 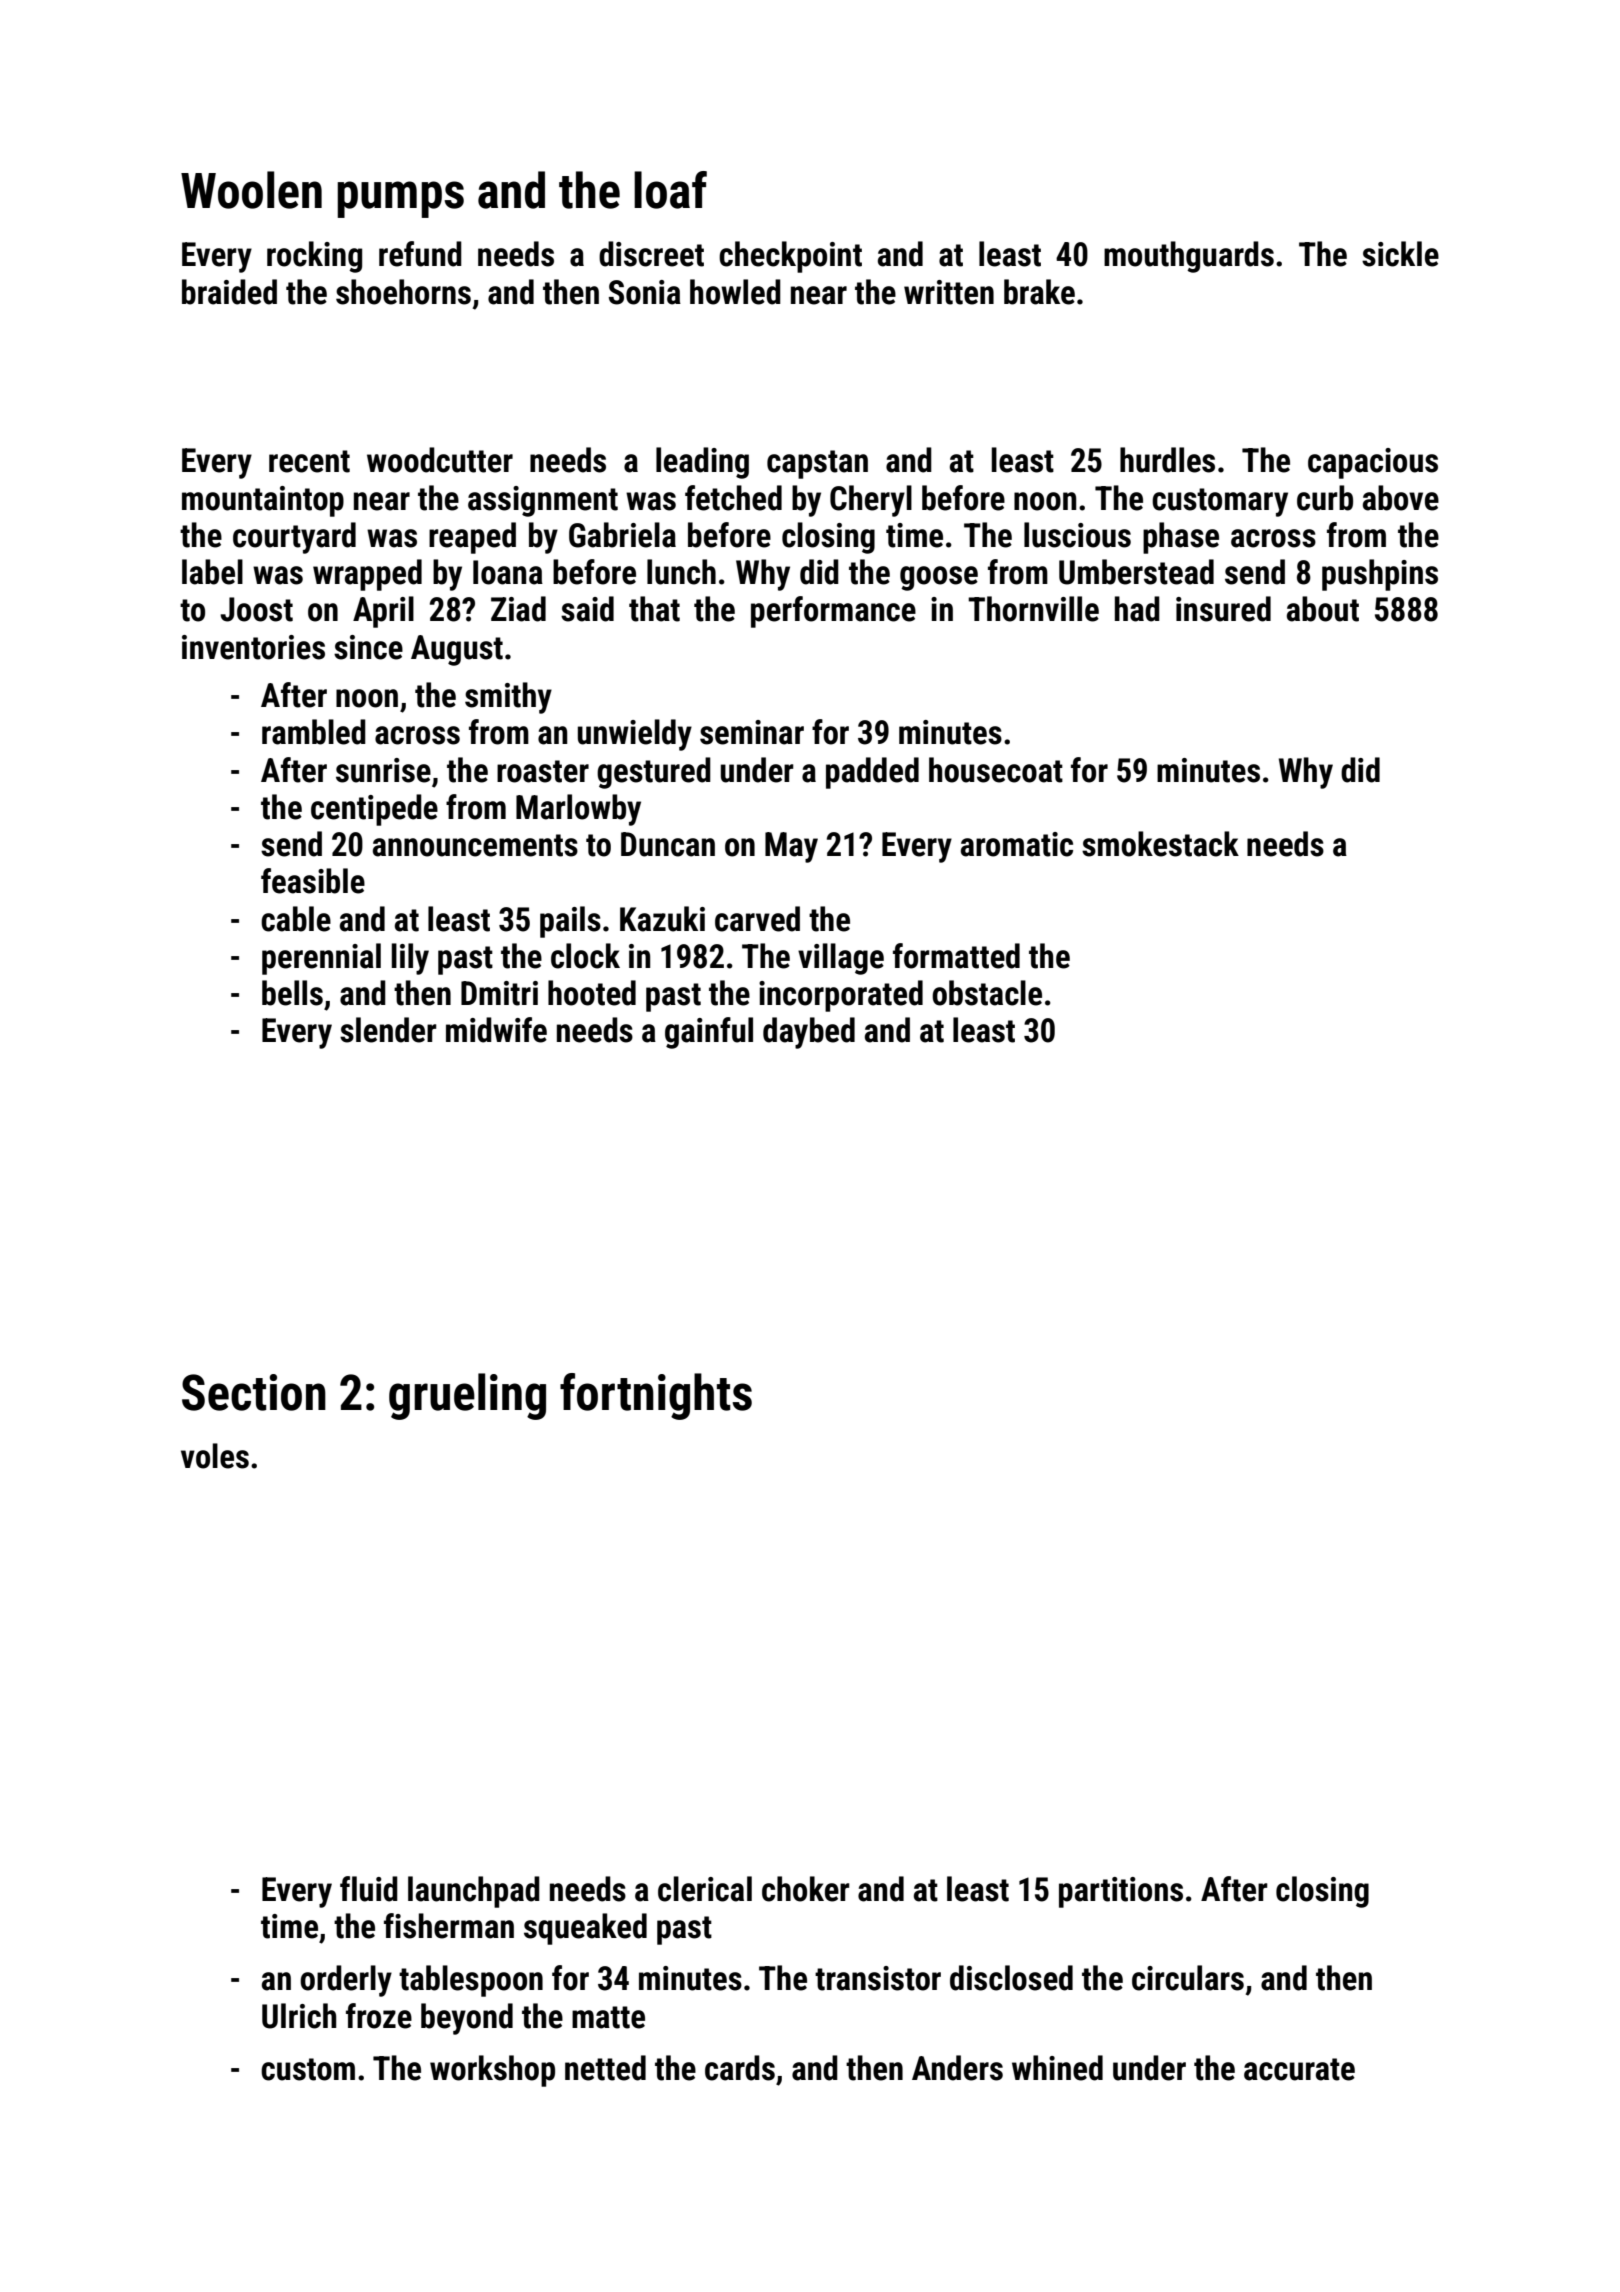 I want to click on pumps, so click(x=400, y=199).
